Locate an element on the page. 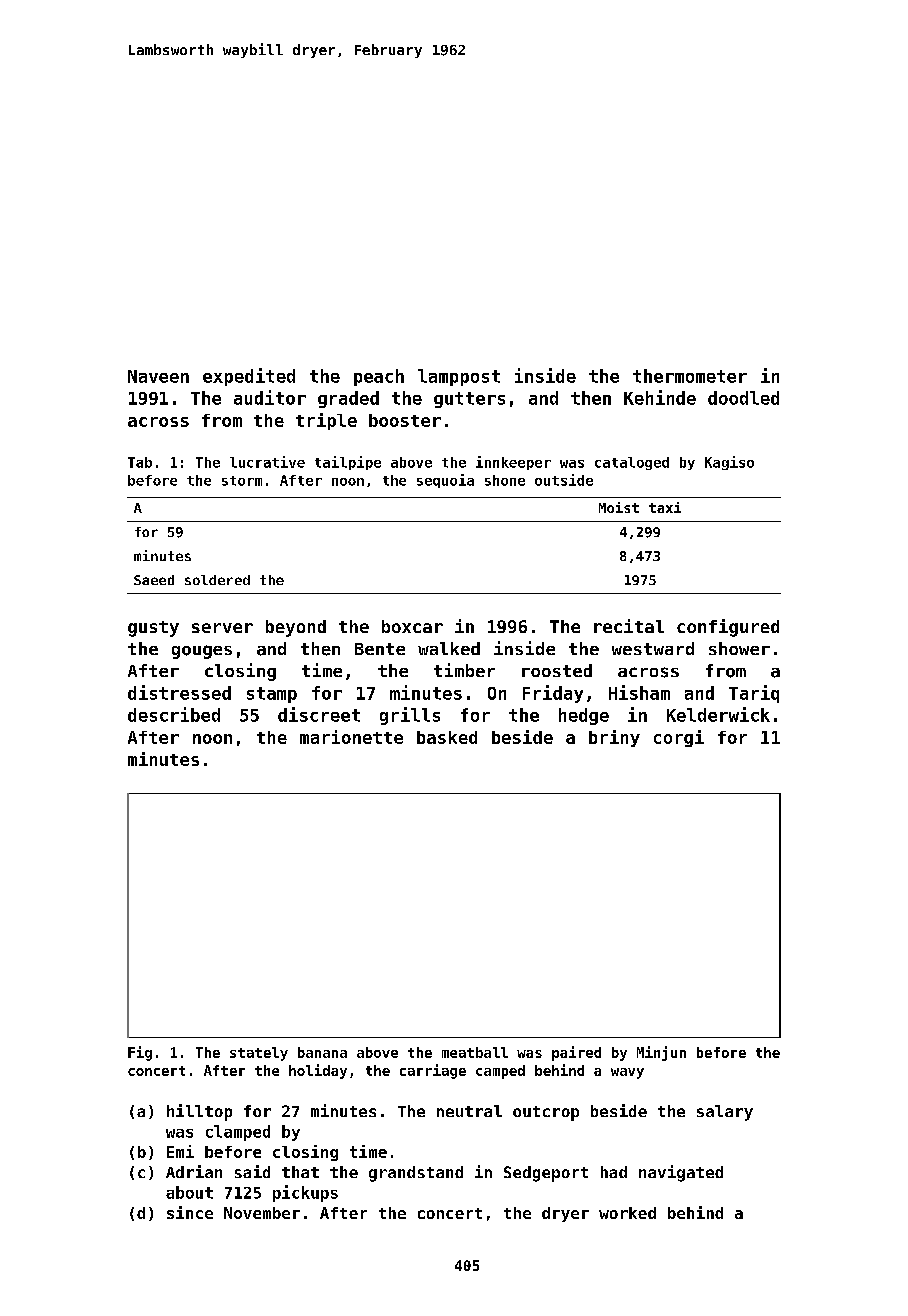 Image resolution: width=908 pixels, height=1316 pixels. navigated is located at coordinates (681, 1173).
